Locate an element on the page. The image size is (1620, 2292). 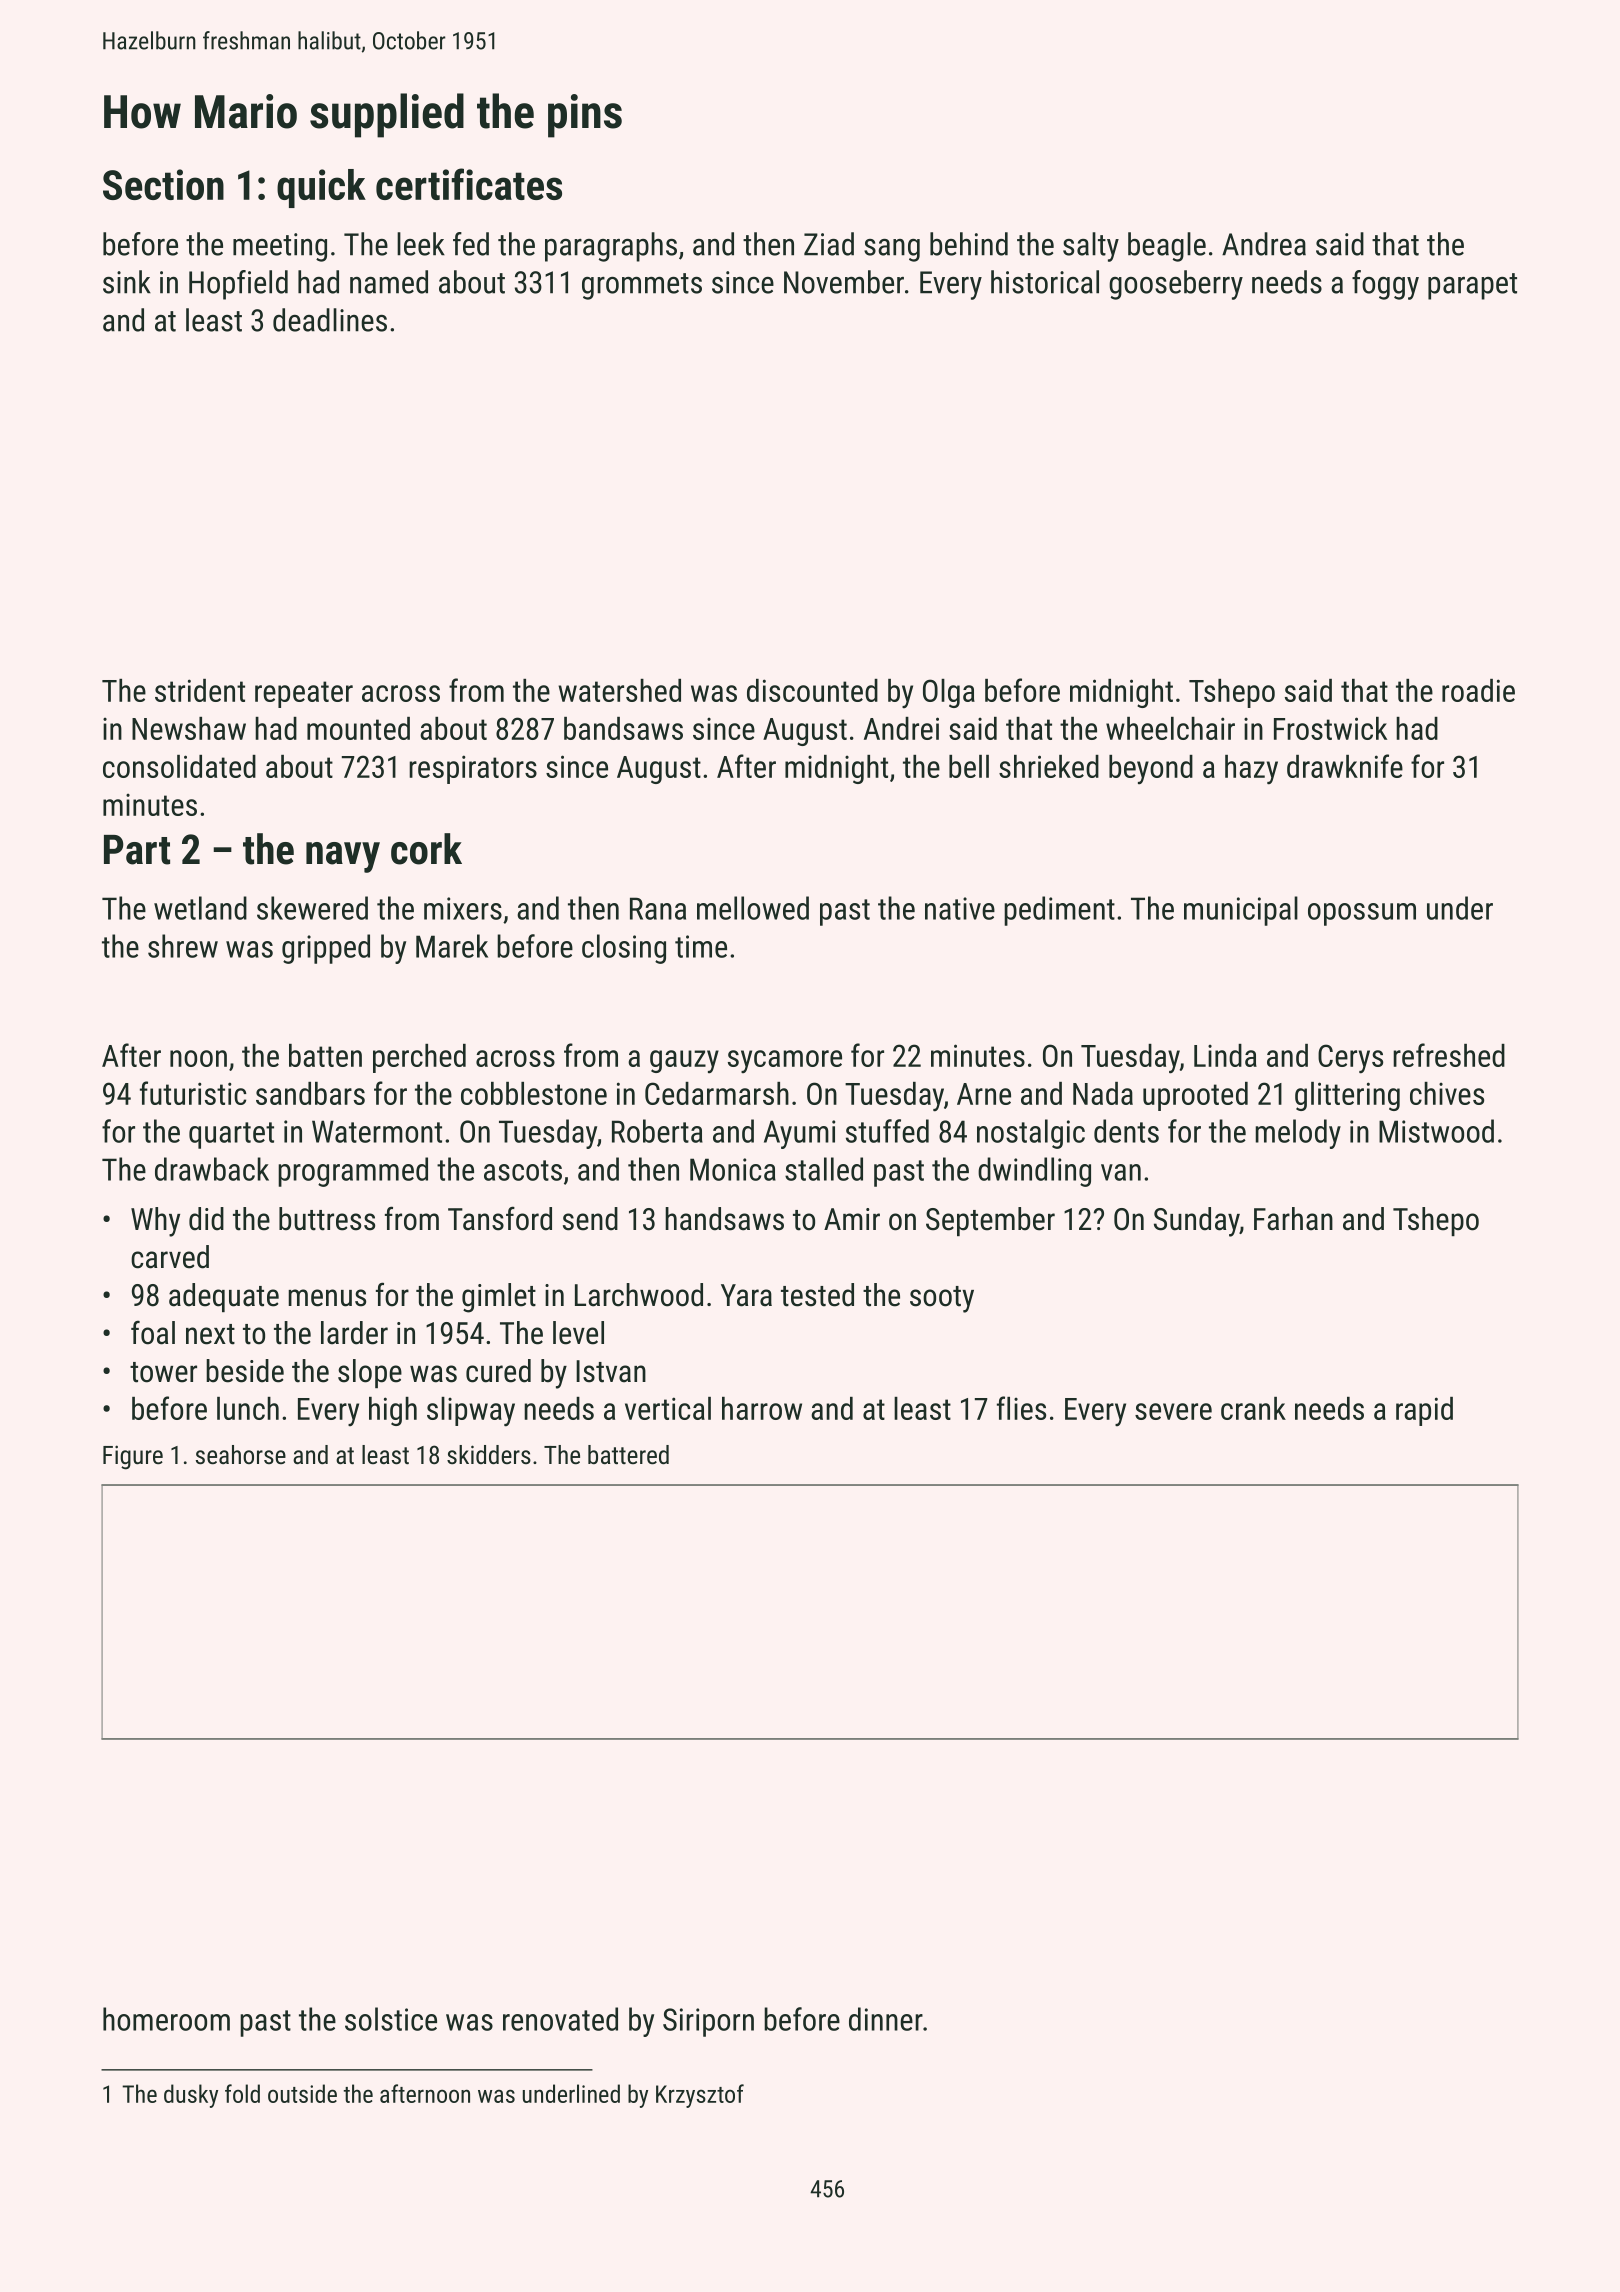
November is located at coordinates (844, 282).
